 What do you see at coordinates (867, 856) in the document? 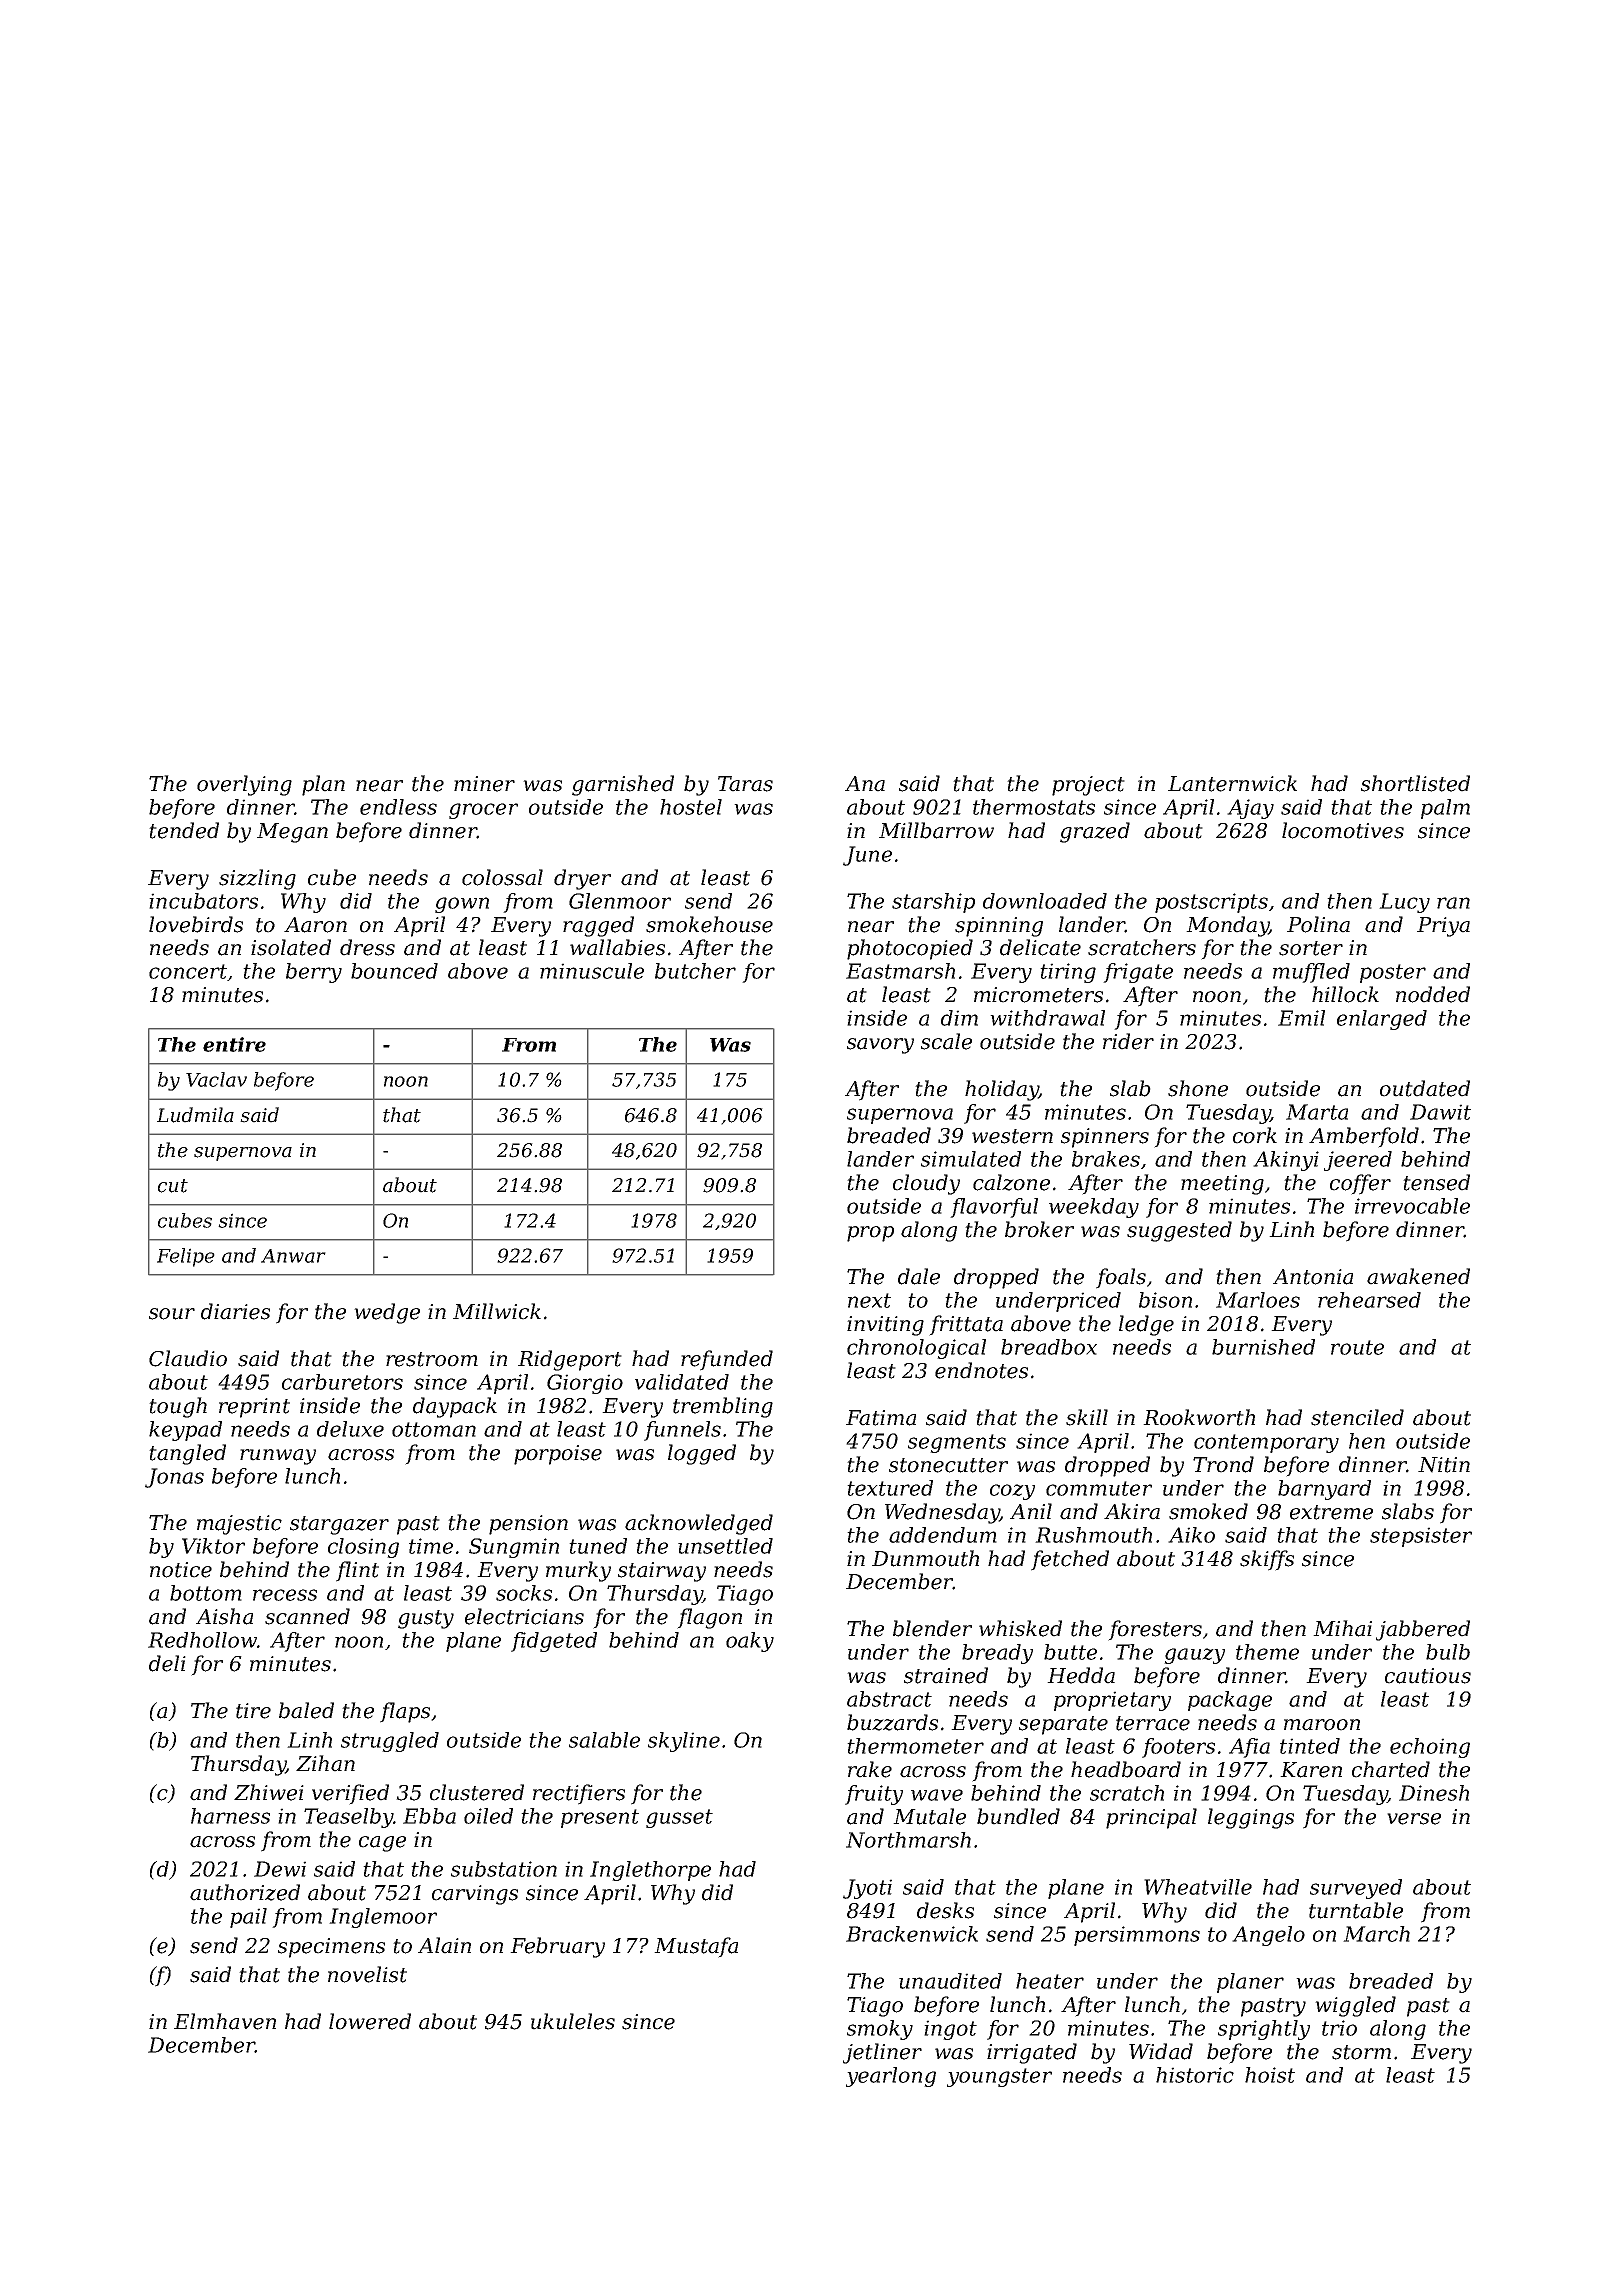
I see `June` at bounding box center [867, 856].
